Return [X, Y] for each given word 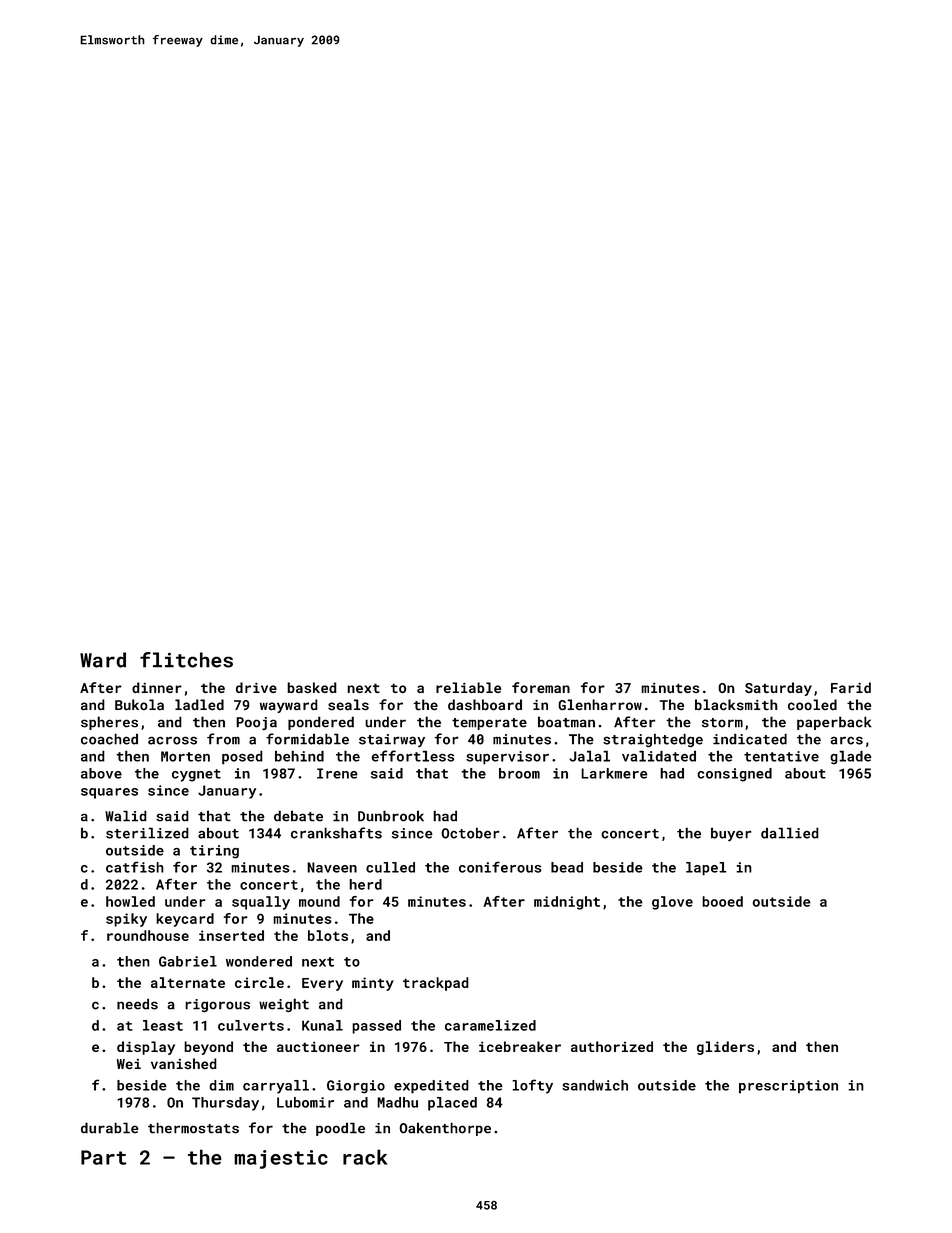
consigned [734, 775]
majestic [281, 1159]
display [146, 1048]
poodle [340, 1129]
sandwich [595, 1085]
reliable [468, 687]
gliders [725, 1048]
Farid [851, 687]
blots [328, 935]
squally [261, 903]
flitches [186, 660]
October [470, 833]
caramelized [490, 1025]
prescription [788, 1087]
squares [109, 793]
